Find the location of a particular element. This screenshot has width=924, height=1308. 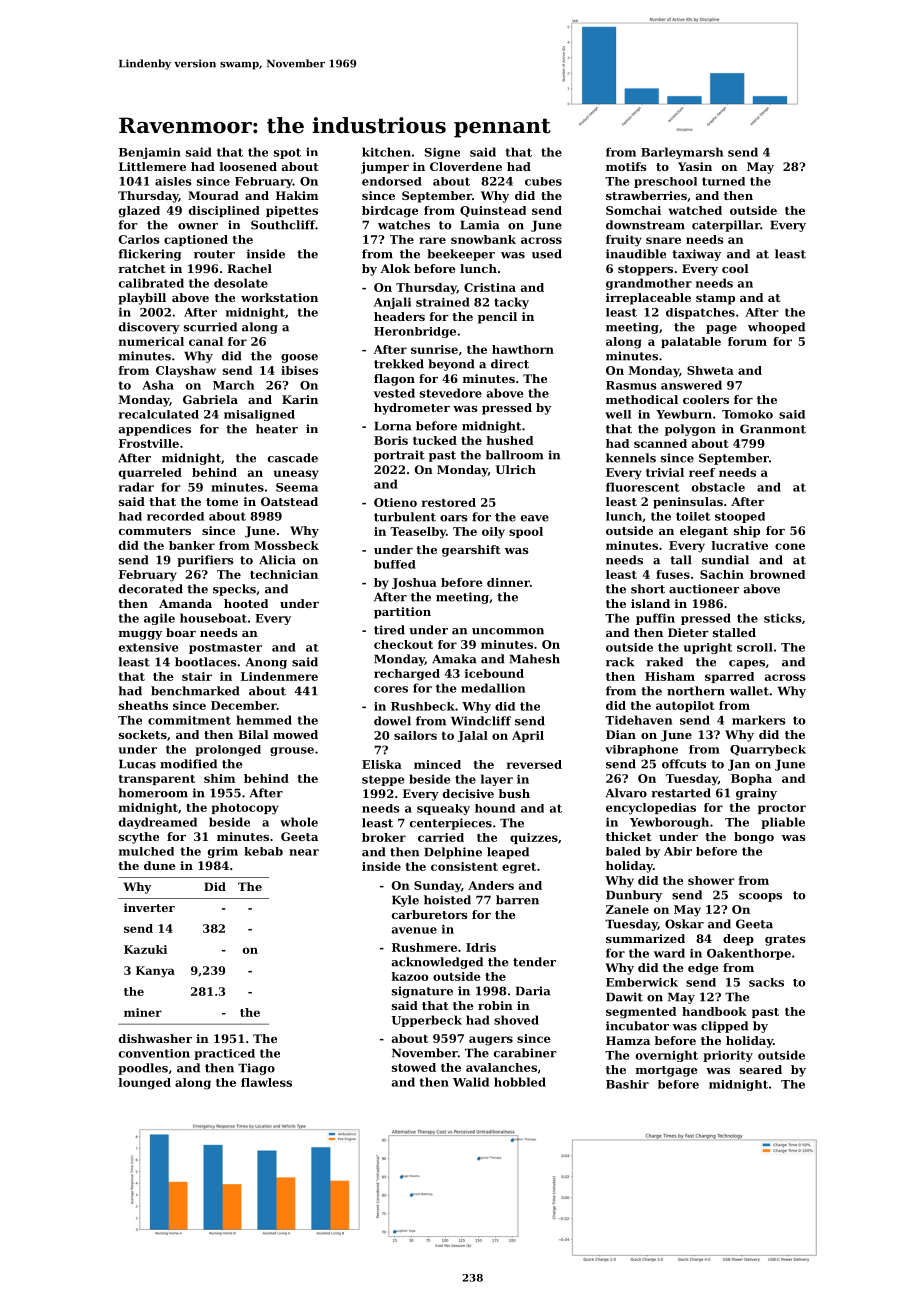

Cloverdene is located at coordinates (466, 166).
